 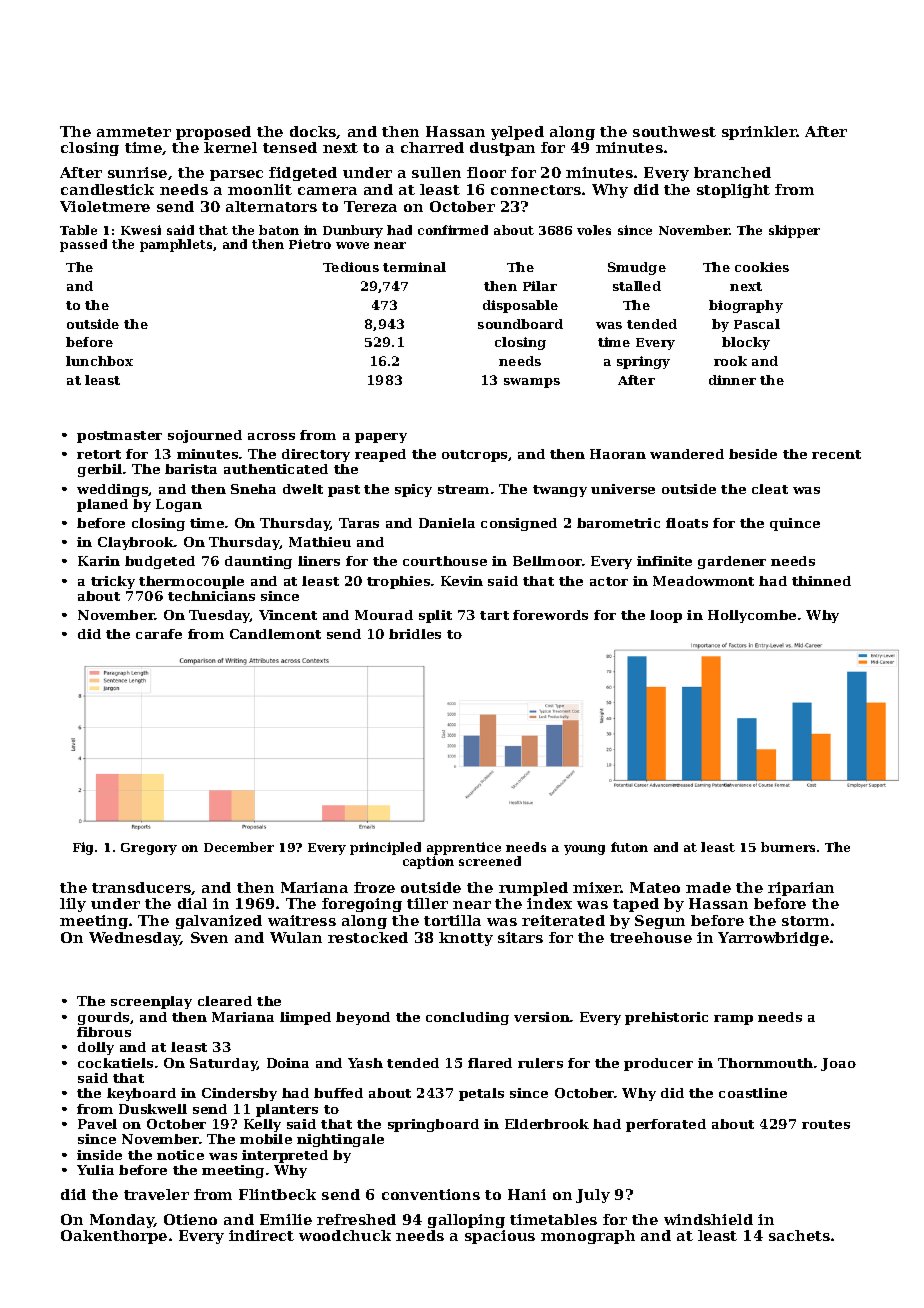 What do you see at coordinates (180, 1155) in the screenshot?
I see `notice` at bounding box center [180, 1155].
